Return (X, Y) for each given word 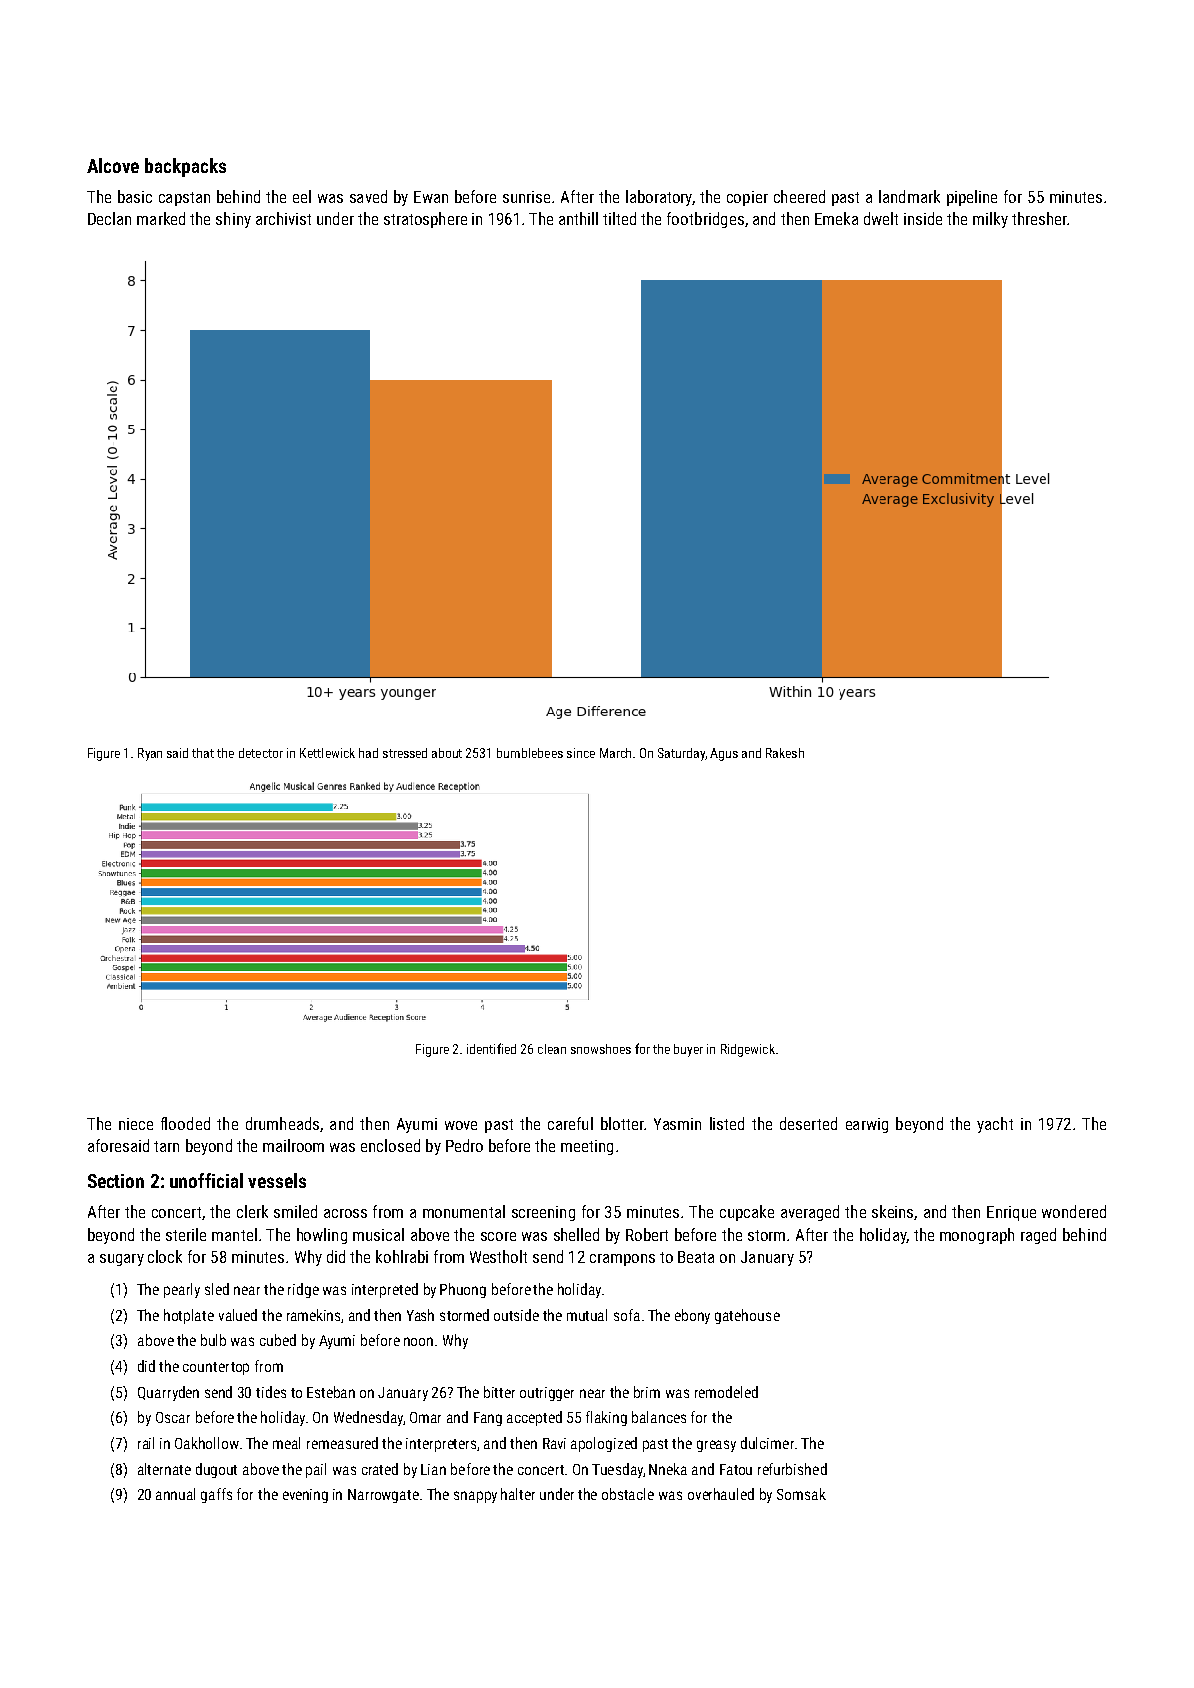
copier (747, 198)
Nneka (668, 1469)
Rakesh (785, 753)
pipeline (972, 198)
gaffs (216, 1495)
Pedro (464, 1145)
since (581, 753)
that (203, 753)
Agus (724, 754)
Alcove (113, 165)
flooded (185, 1123)
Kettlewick (327, 753)
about (447, 753)
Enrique (1011, 1213)
